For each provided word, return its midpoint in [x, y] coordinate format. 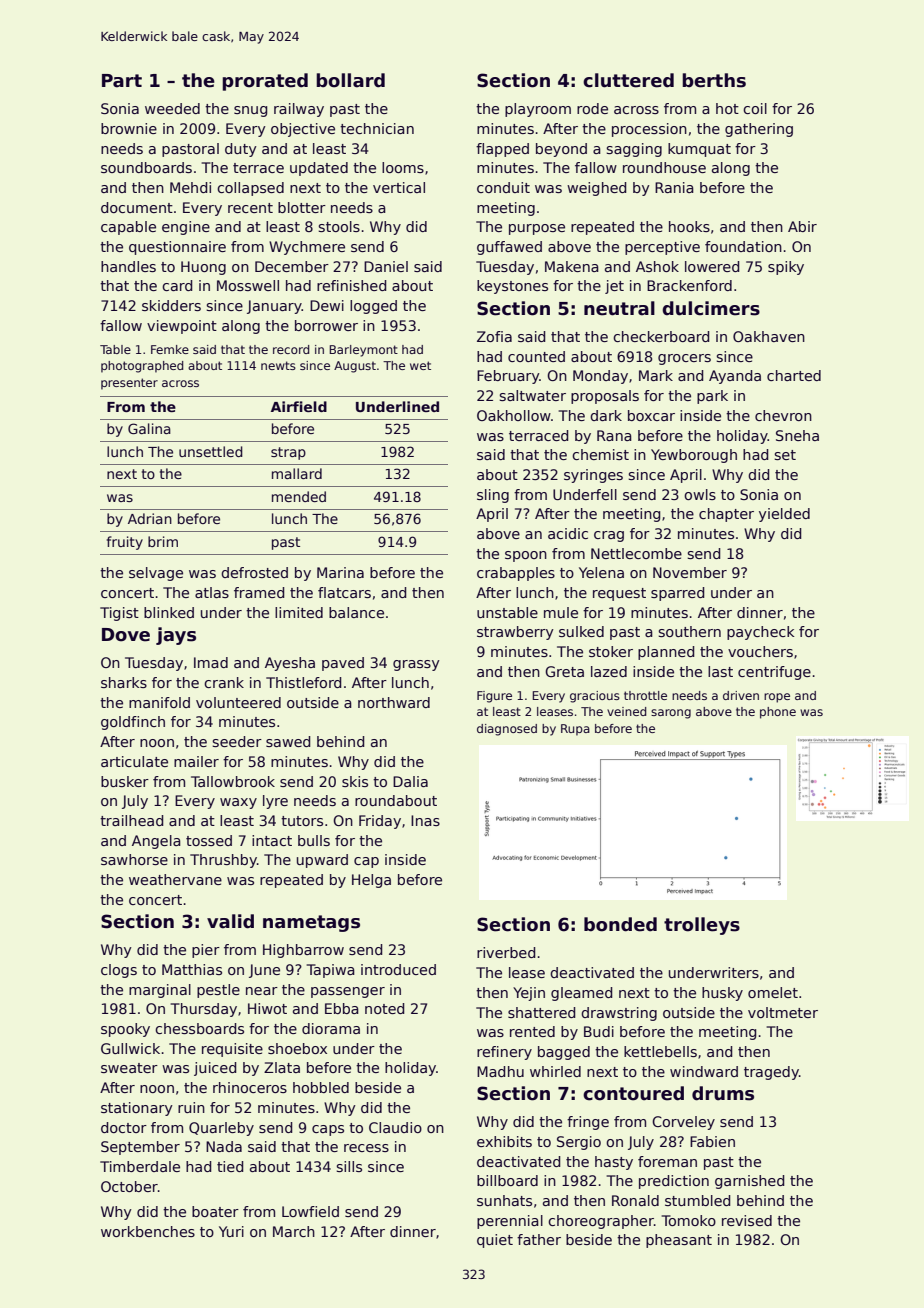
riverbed [506, 952]
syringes [593, 476]
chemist [600, 454]
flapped [502, 150]
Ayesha [290, 664]
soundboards [146, 167]
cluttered [628, 80]
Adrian [150, 518]
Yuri [231, 1231]
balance [356, 612]
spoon [526, 556]
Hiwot [267, 1008]
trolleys [702, 926]
